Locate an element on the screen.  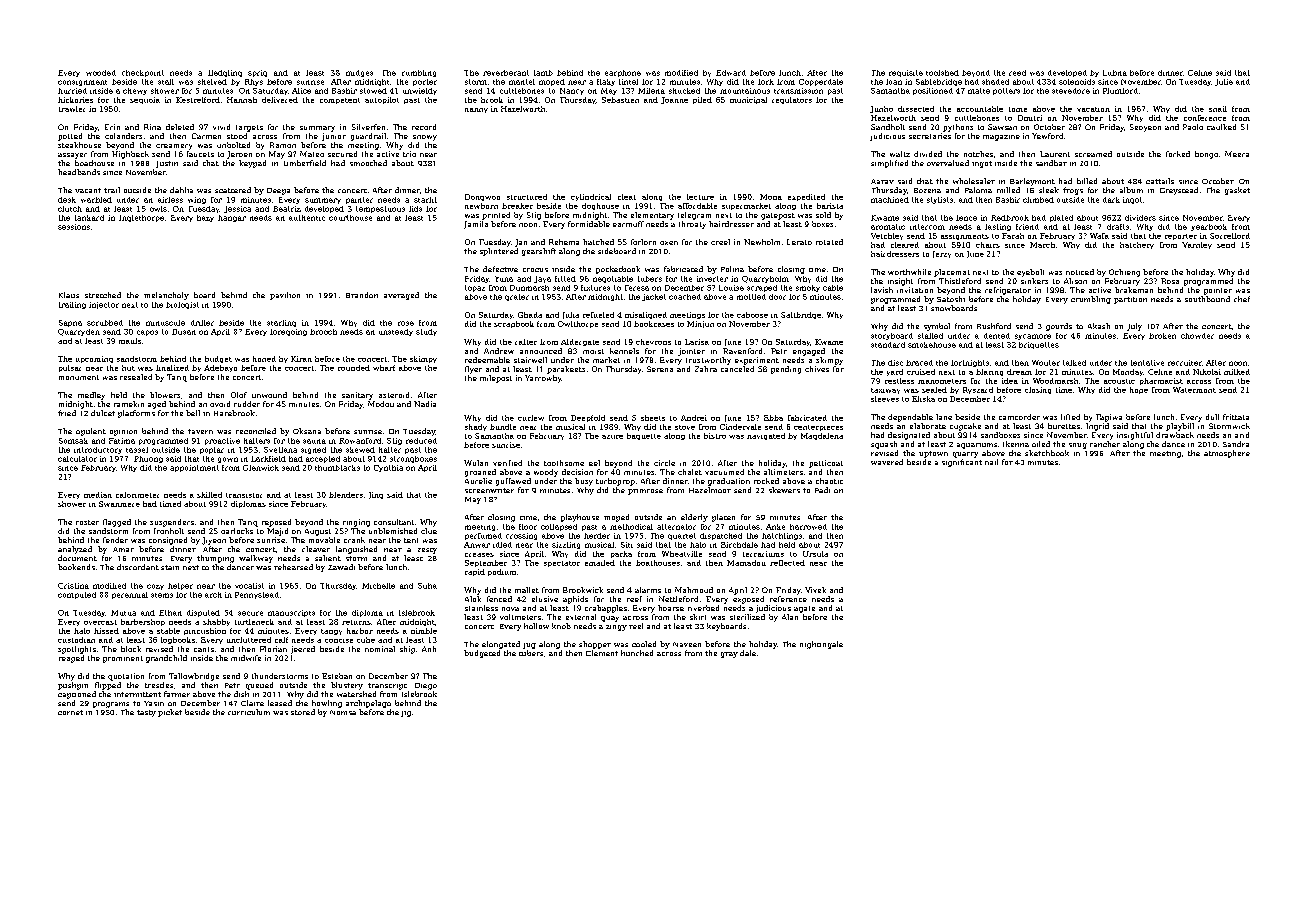
courthouse is located at coordinates (350, 218).
